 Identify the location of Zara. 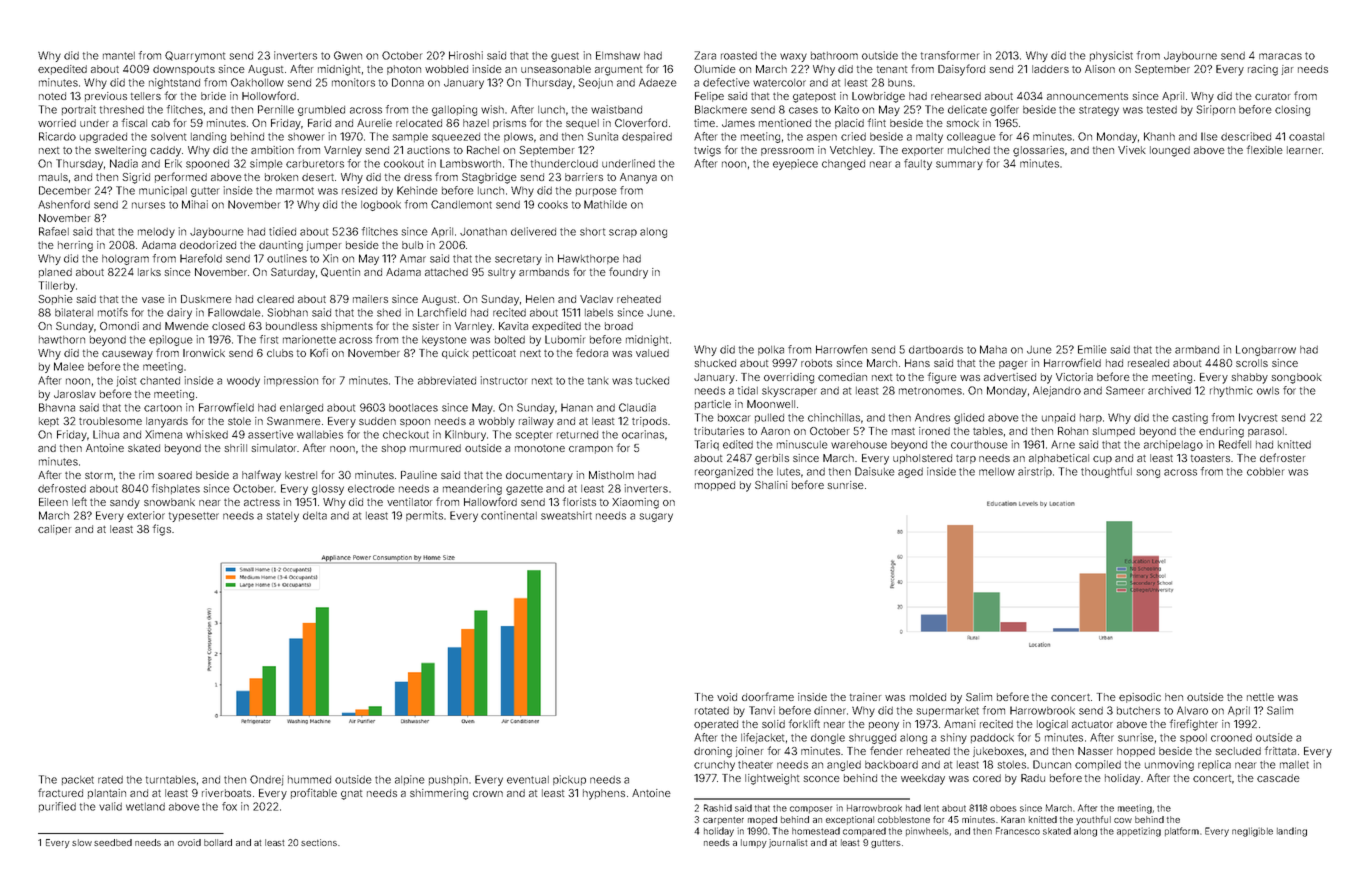
(705, 55).
